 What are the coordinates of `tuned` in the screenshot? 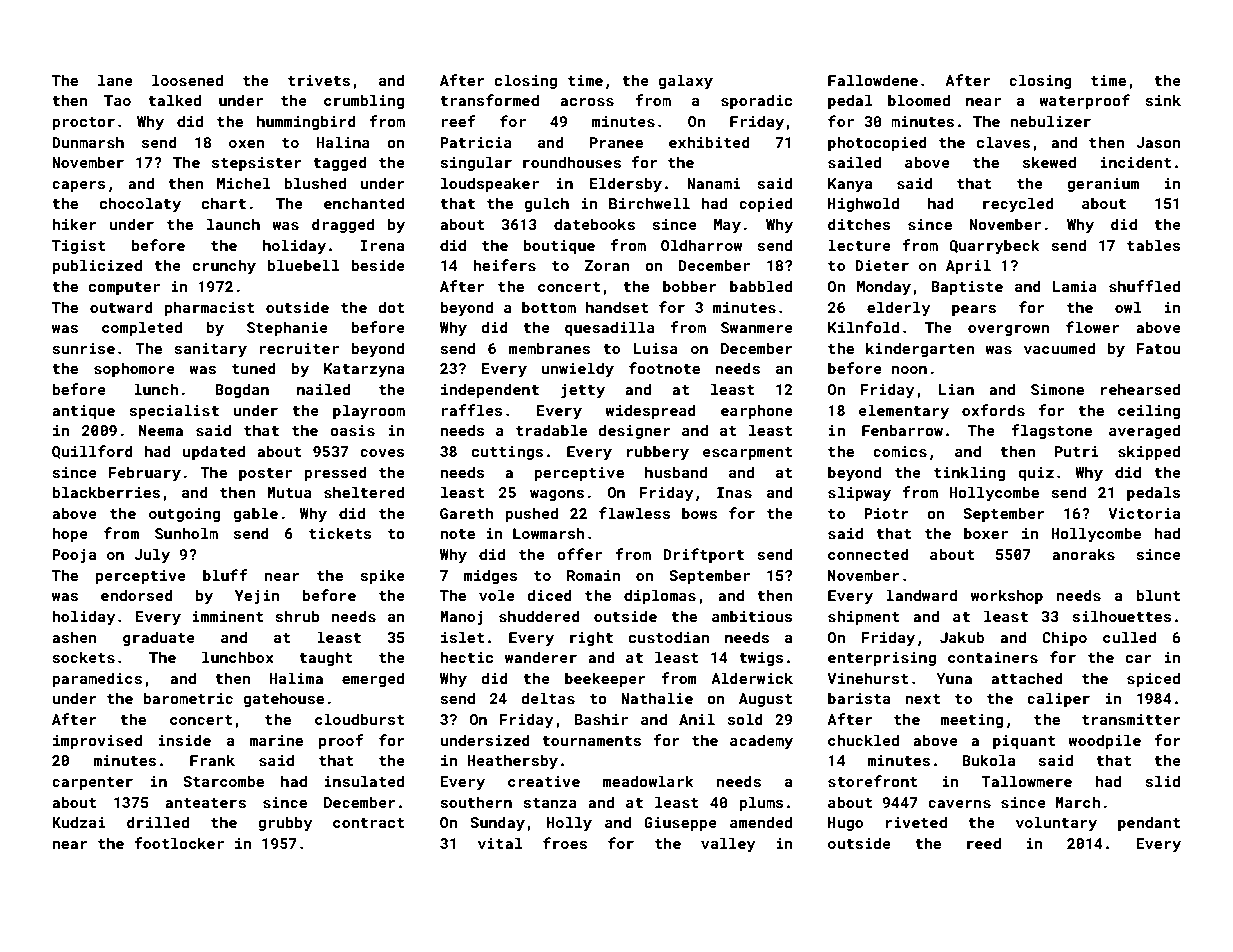 It's located at (254, 368).
